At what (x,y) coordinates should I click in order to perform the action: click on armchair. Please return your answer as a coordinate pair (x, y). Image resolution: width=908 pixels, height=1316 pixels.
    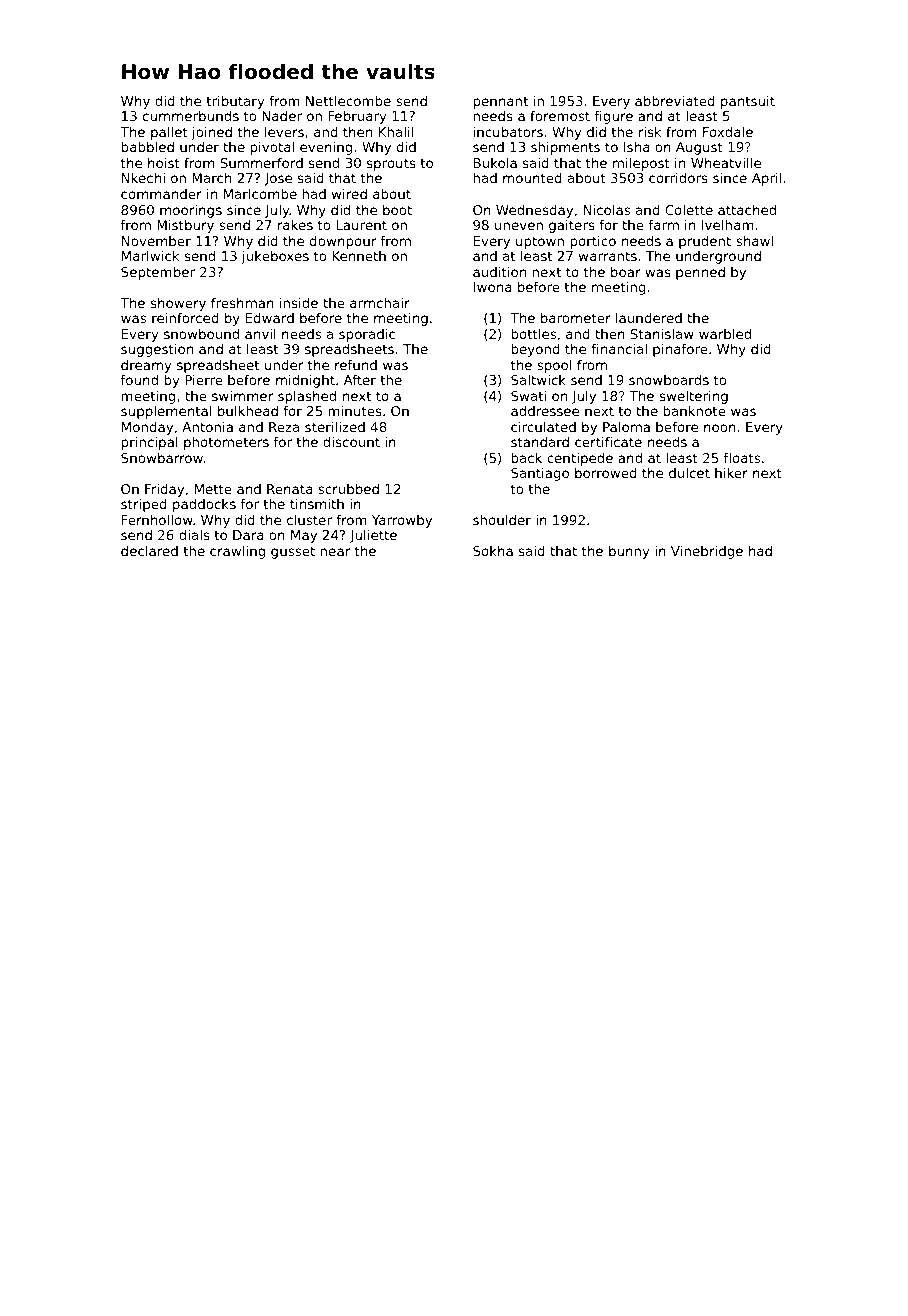
    Looking at the image, I should click on (380, 303).
